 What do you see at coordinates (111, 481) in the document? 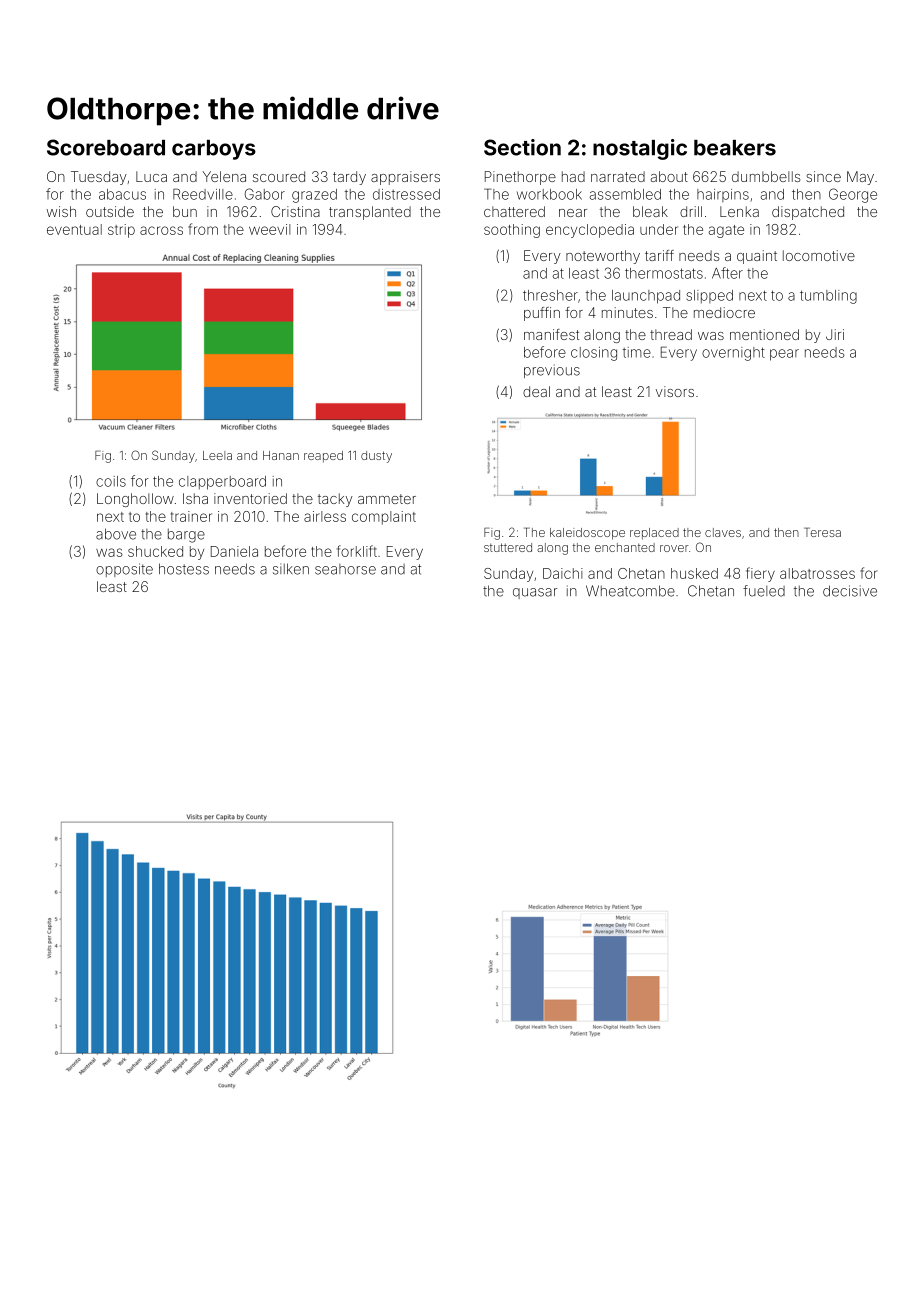
I see `coils` at bounding box center [111, 481].
